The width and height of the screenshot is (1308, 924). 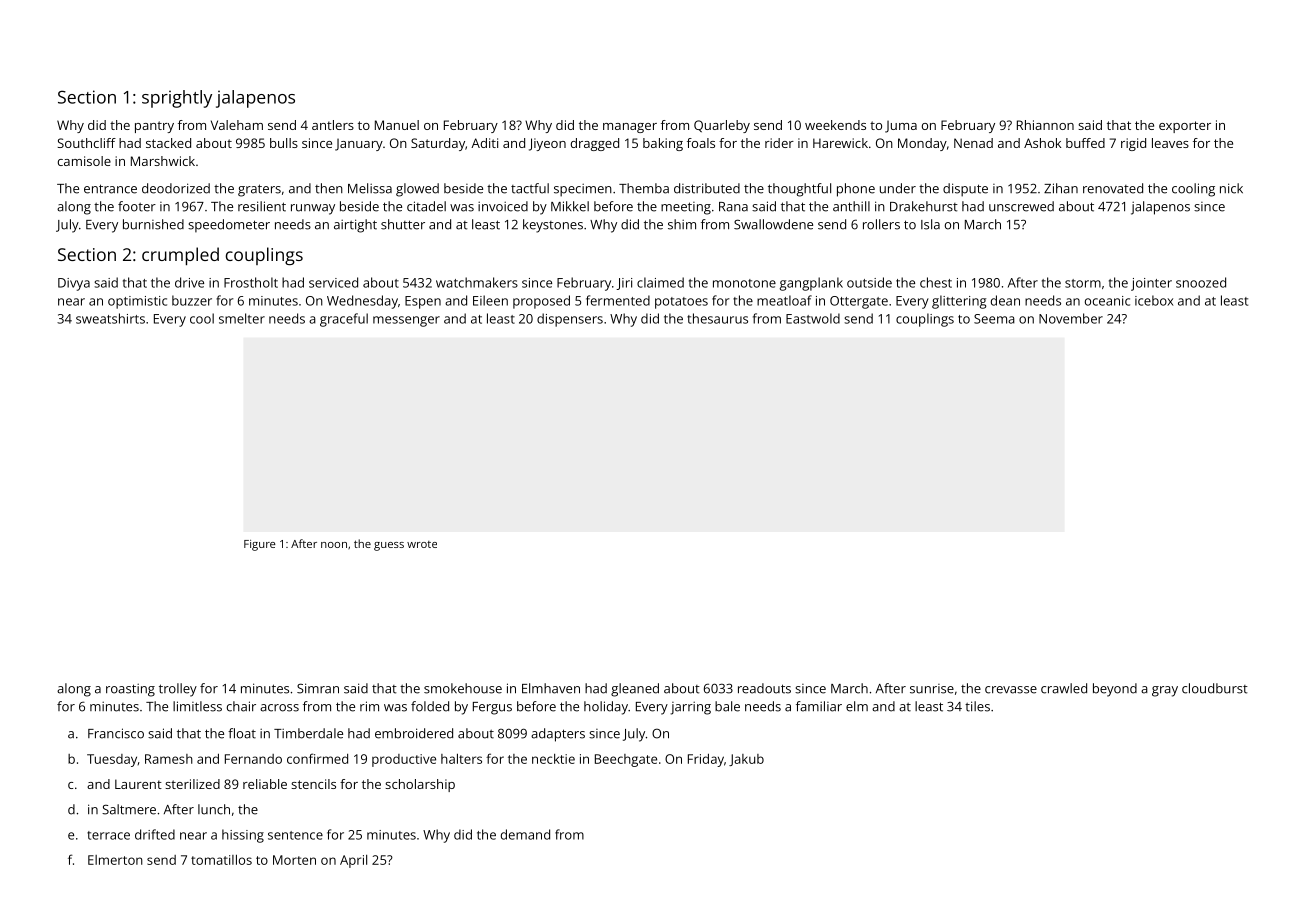 What do you see at coordinates (1045, 125) in the screenshot?
I see `Rhiannon` at bounding box center [1045, 125].
